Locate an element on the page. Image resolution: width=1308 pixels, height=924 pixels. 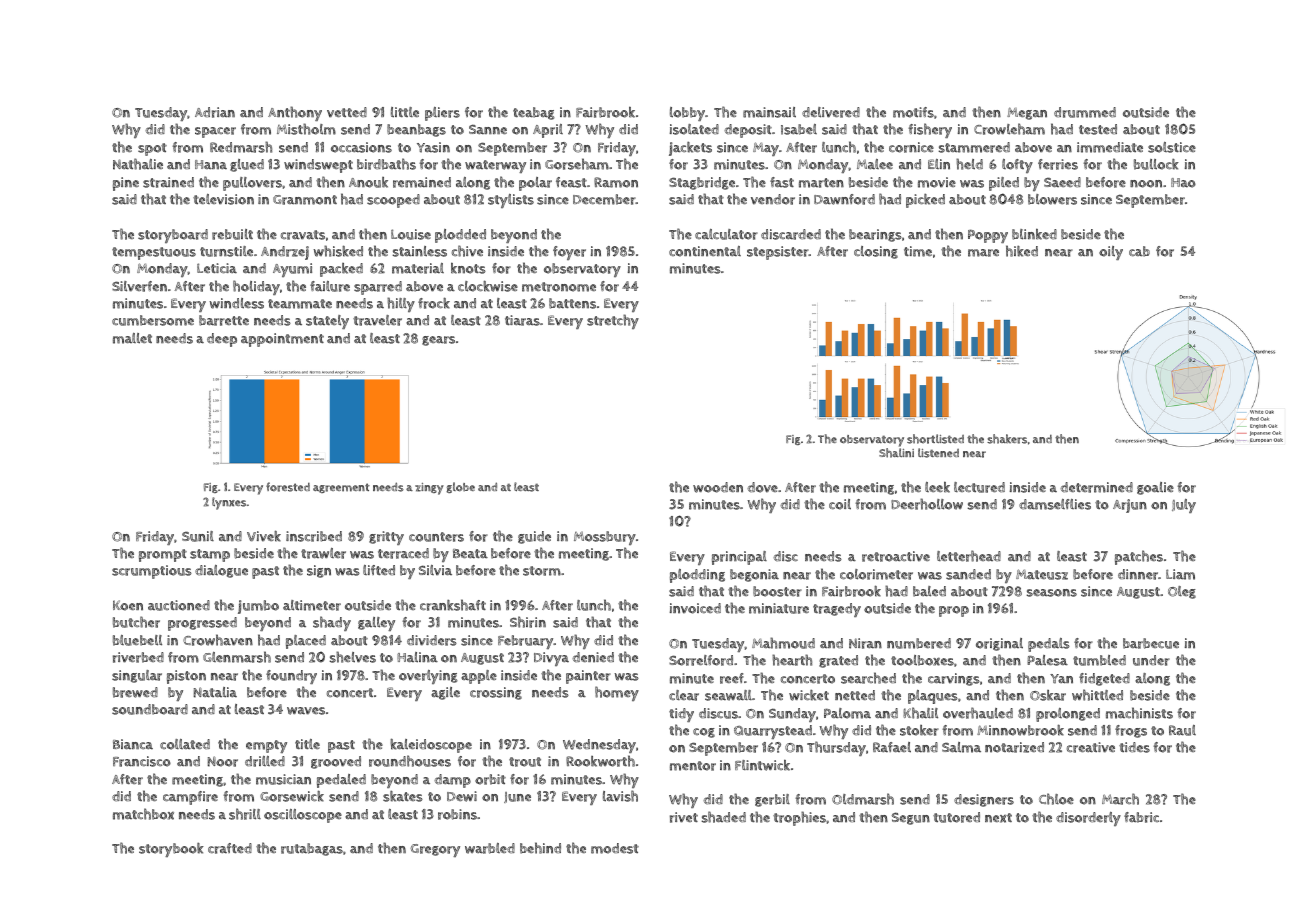
disorderly is located at coordinates (1088, 819).
